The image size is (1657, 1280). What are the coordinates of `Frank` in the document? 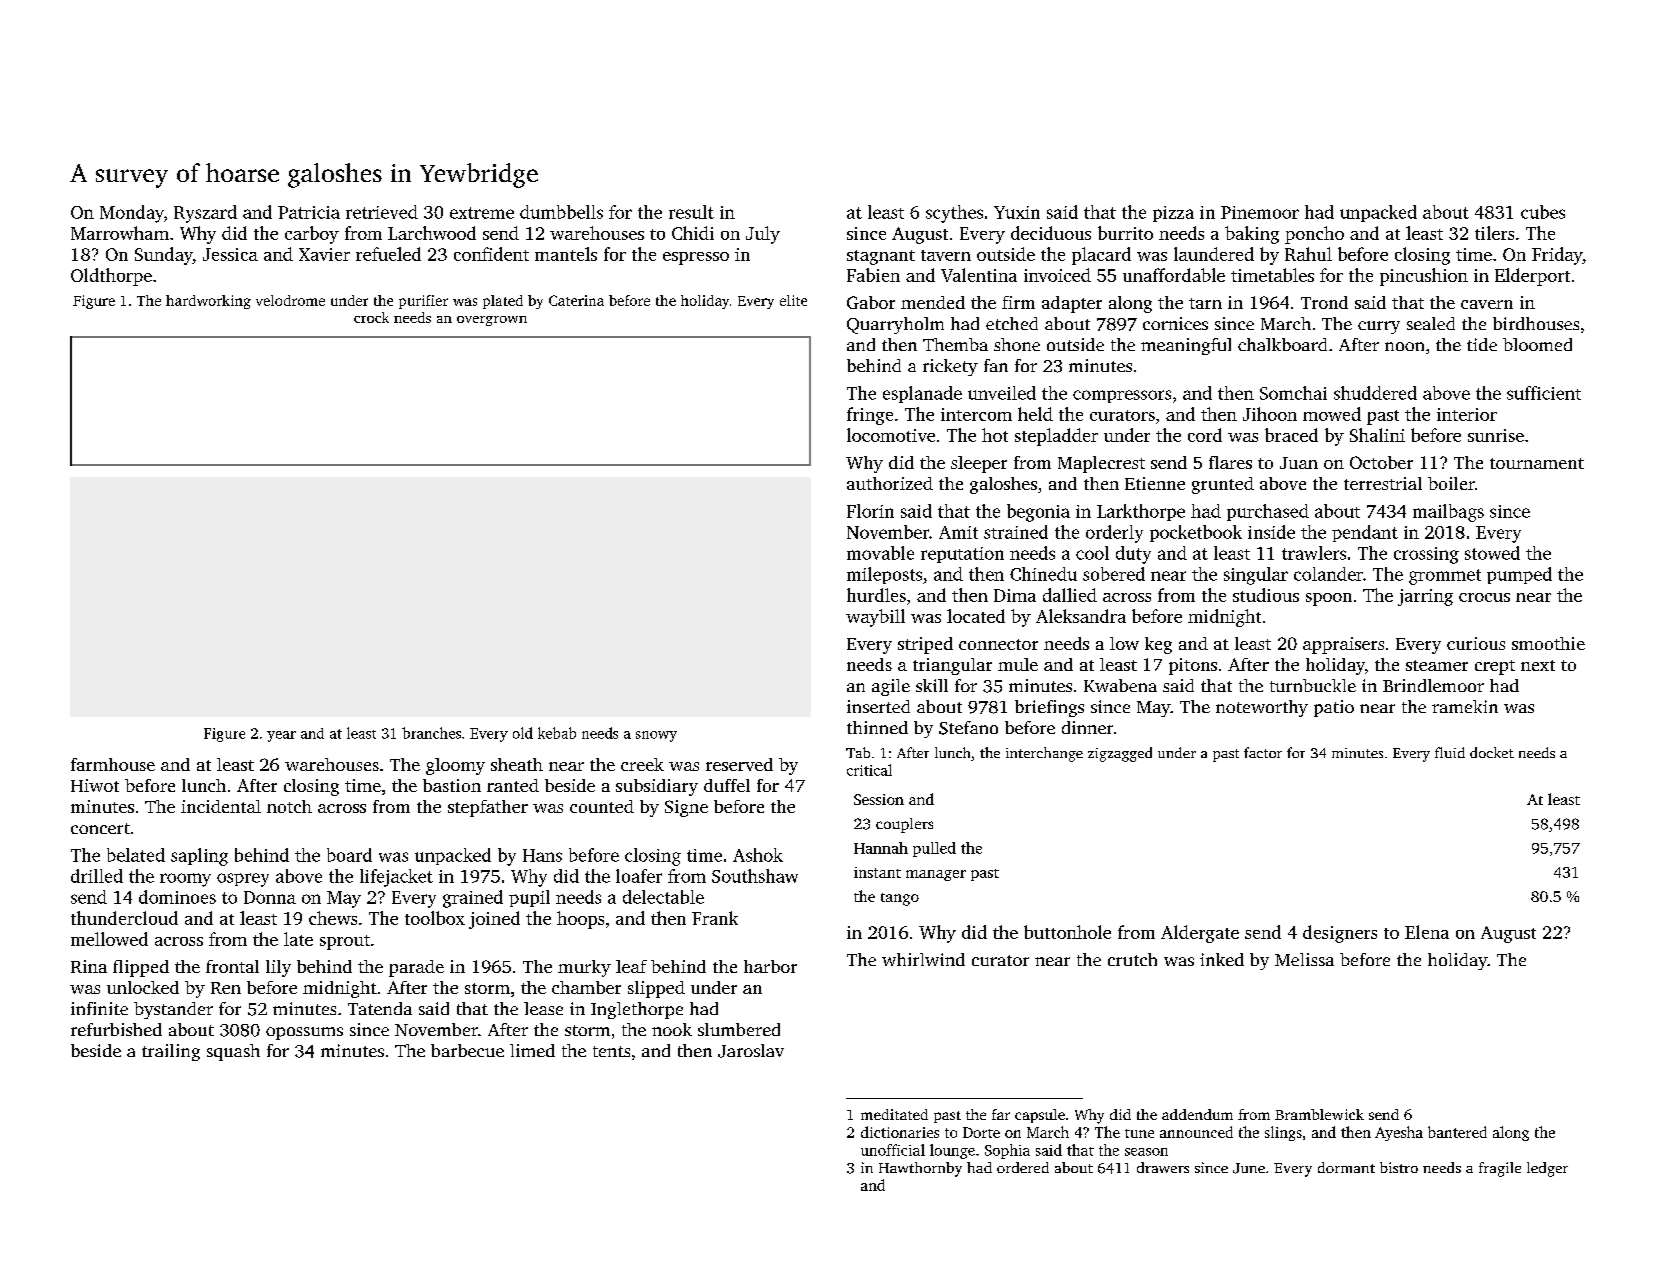 It's located at (715, 918).
